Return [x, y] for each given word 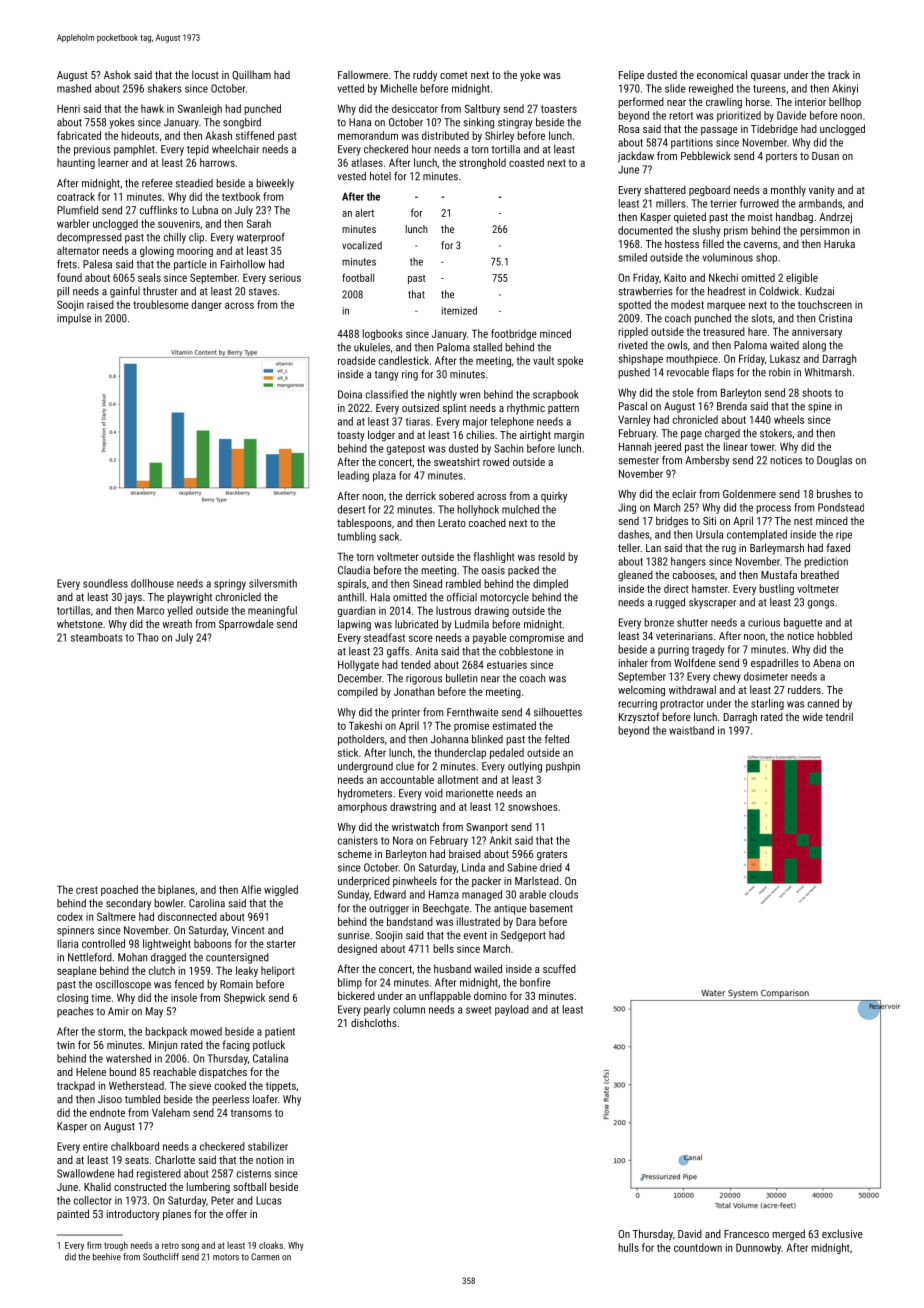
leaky [247, 971]
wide [812, 716]
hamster [710, 588]
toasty [351, 436]
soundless [105, 583]
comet [454, 75]
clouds [563, 894]
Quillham [251, 75]
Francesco [746, 1234]
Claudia [354, 570]
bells [443, 948]
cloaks [271, 1245]
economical [722, 74]
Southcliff [161, 1257]
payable [490, 638]
